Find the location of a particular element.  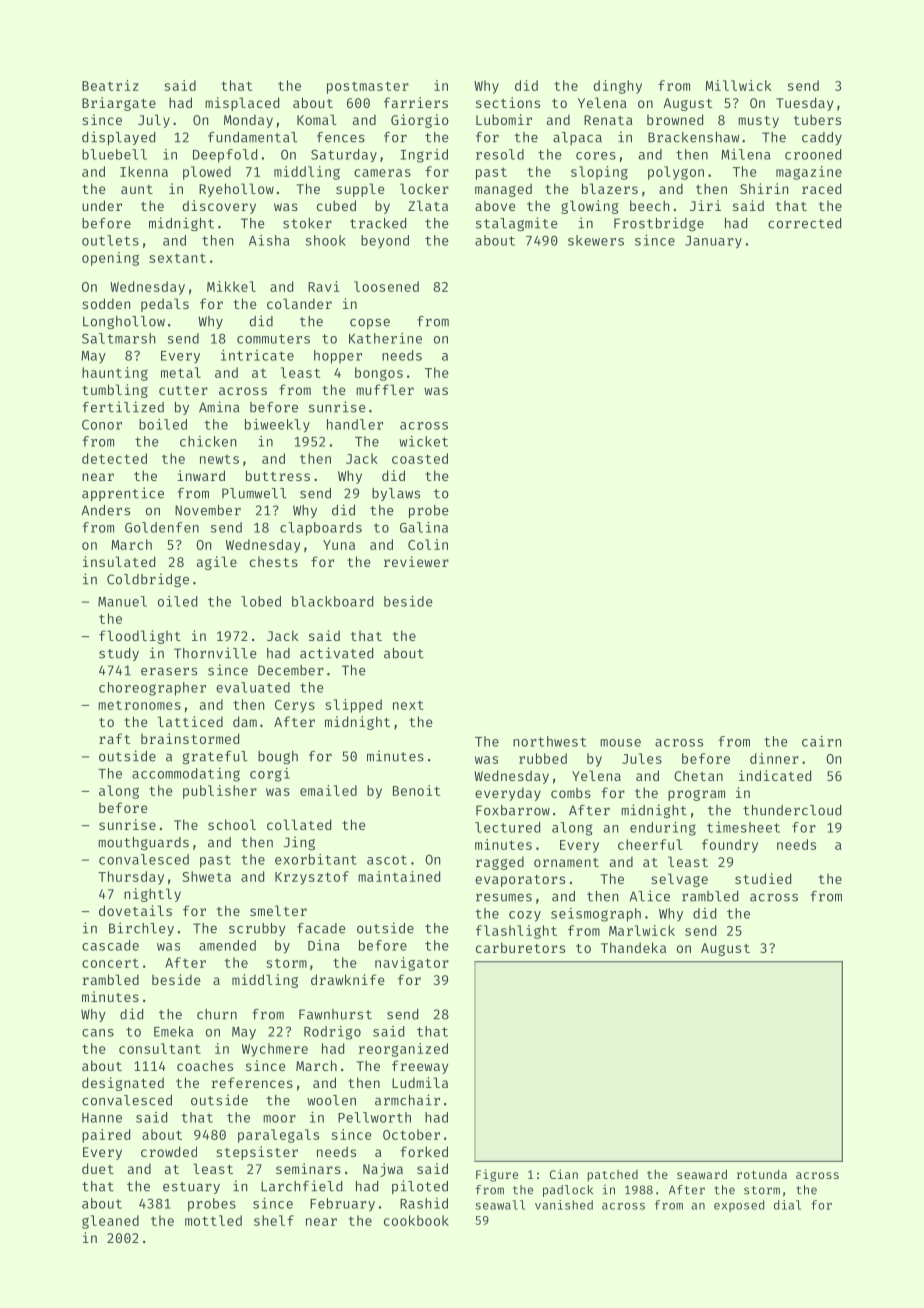

dinghy is located at coordinates (618, 87).
